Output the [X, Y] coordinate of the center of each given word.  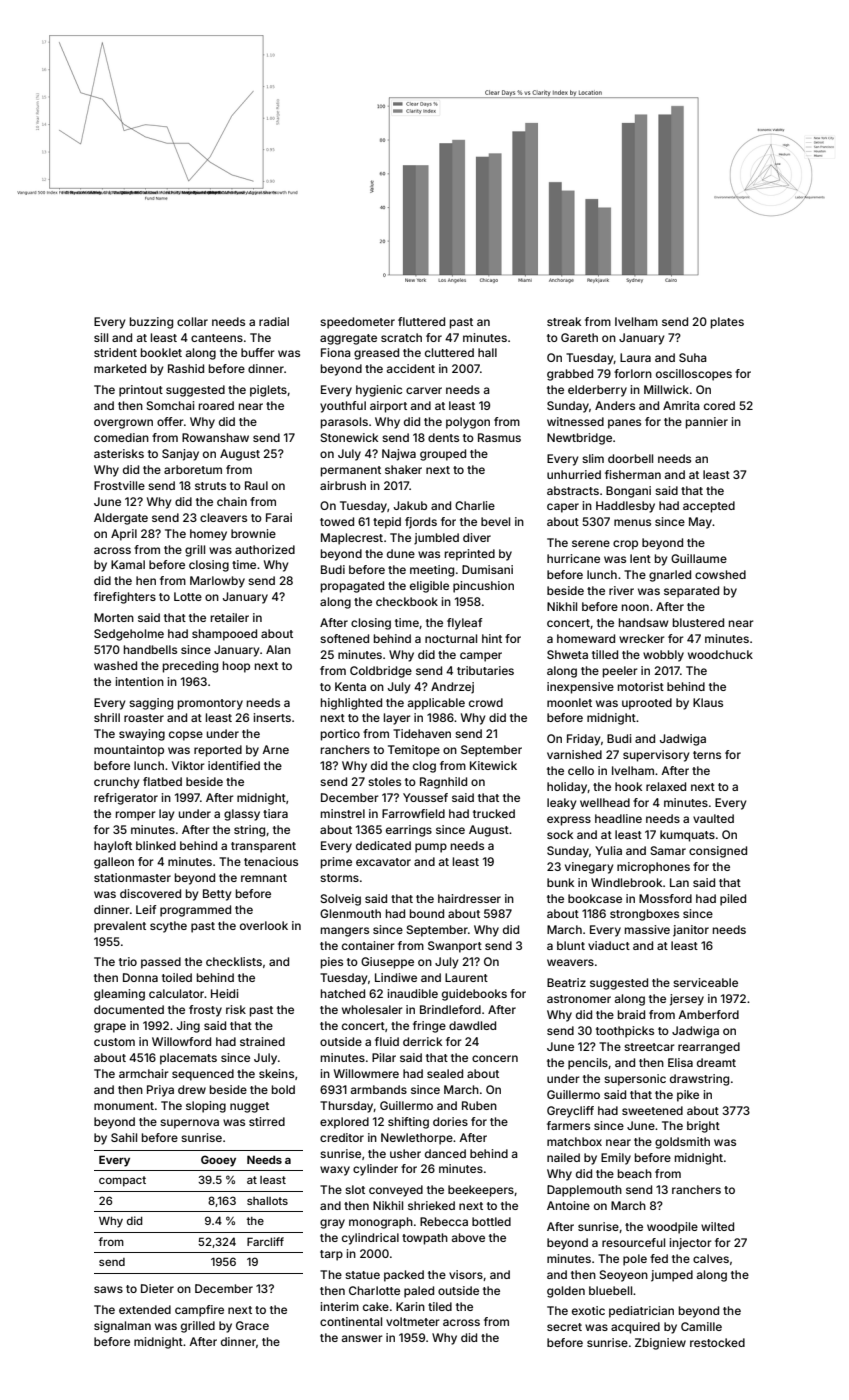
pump [431, 848]
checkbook [407, 601]
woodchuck [720, 654]
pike [688, 1096]
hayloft [113, 847]
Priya [160, 1091]
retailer [230, 617]
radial [274, 321]
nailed [563, 1157]
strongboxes [644, 915]
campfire [199, 1311]
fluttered [421, 321]
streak [564, 321]
